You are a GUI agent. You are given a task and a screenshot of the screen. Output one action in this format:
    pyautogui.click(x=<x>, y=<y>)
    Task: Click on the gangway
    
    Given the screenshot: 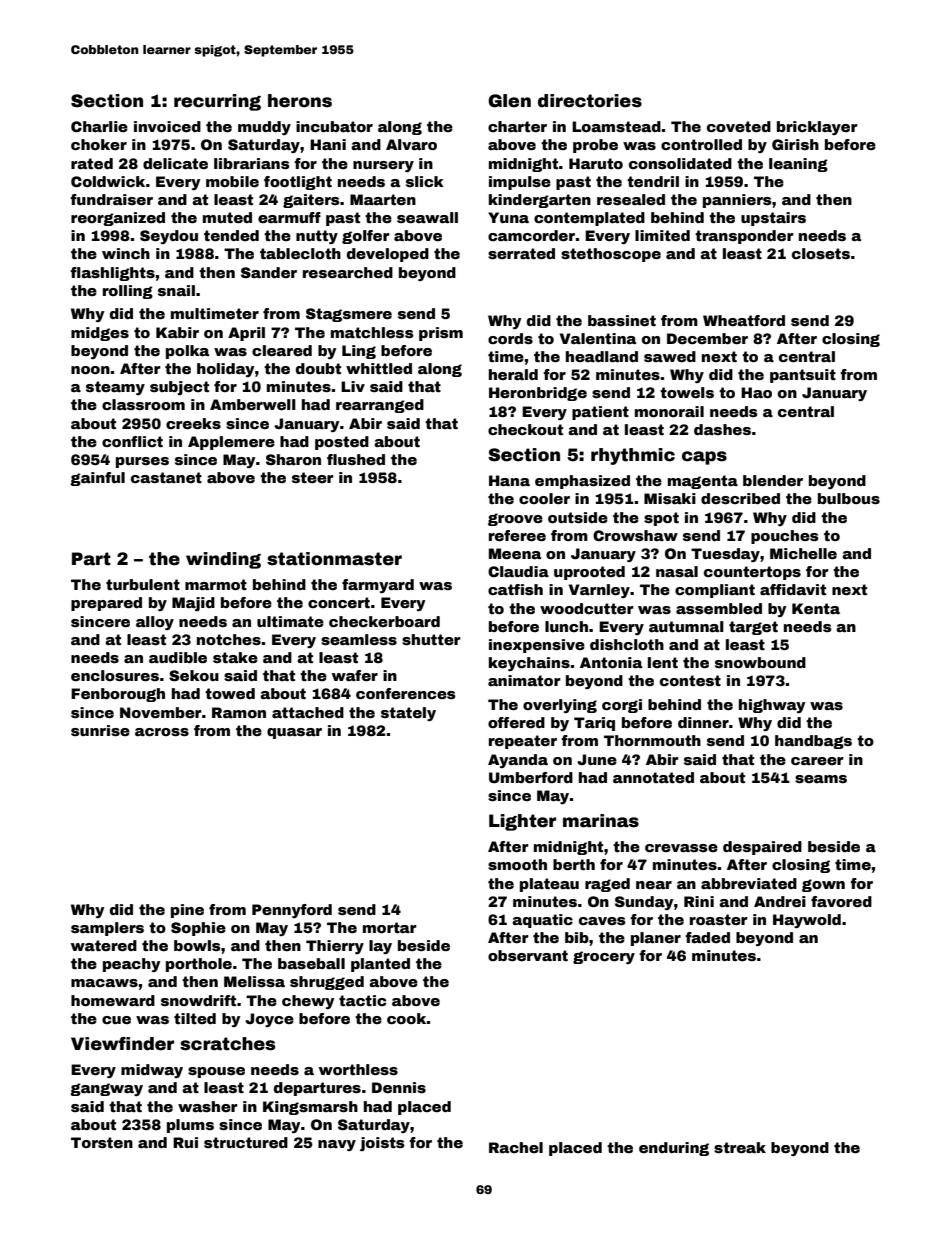 What is the action you would take?
    pyautogui.click(x=106, y=1089)
